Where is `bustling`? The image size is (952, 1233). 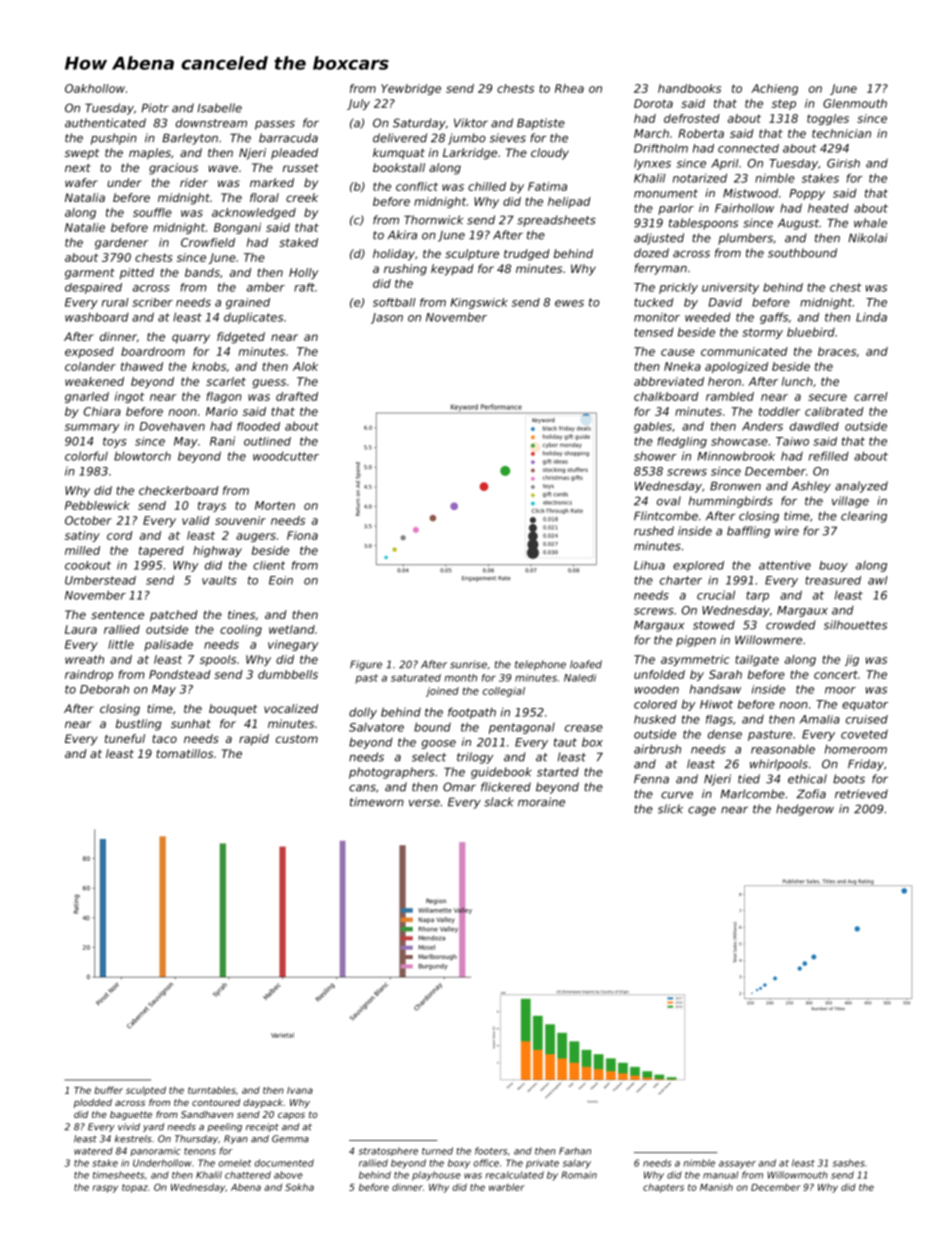
bustling is located at coordinates (139, 725).
